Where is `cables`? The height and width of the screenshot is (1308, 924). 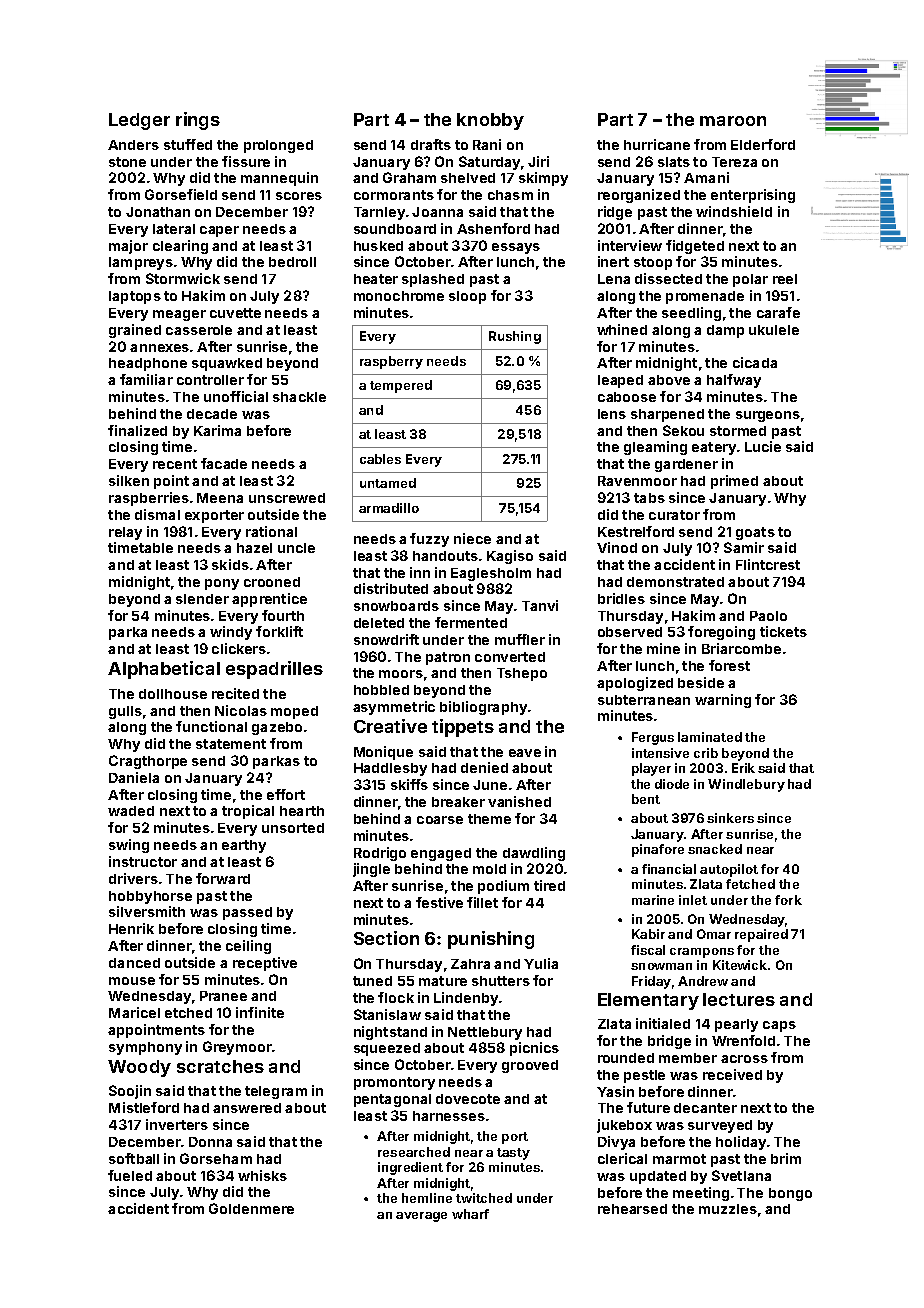
cables is located at coordinates (380, 459).
